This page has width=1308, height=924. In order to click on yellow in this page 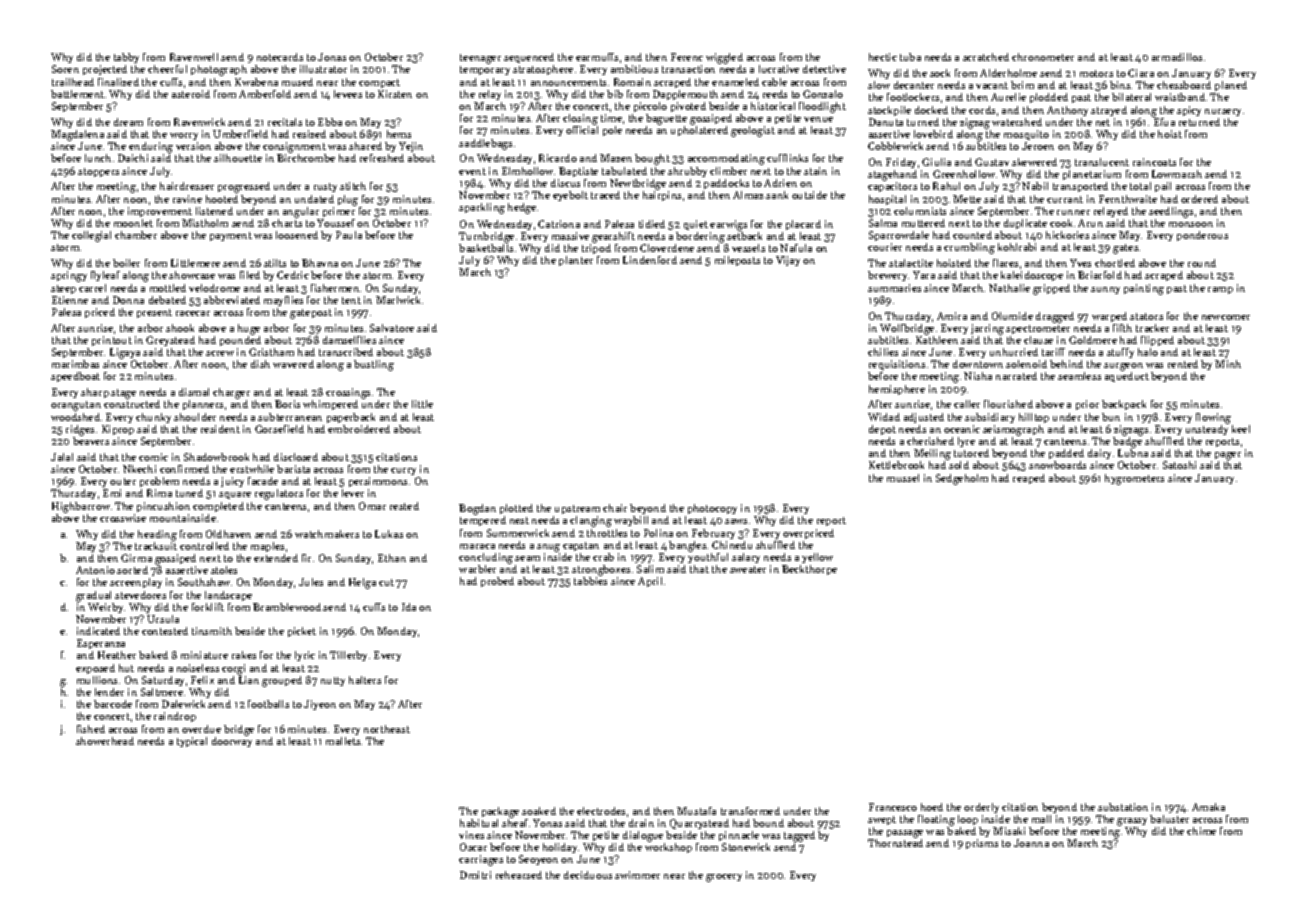, I will do `click(817, 558)`.
